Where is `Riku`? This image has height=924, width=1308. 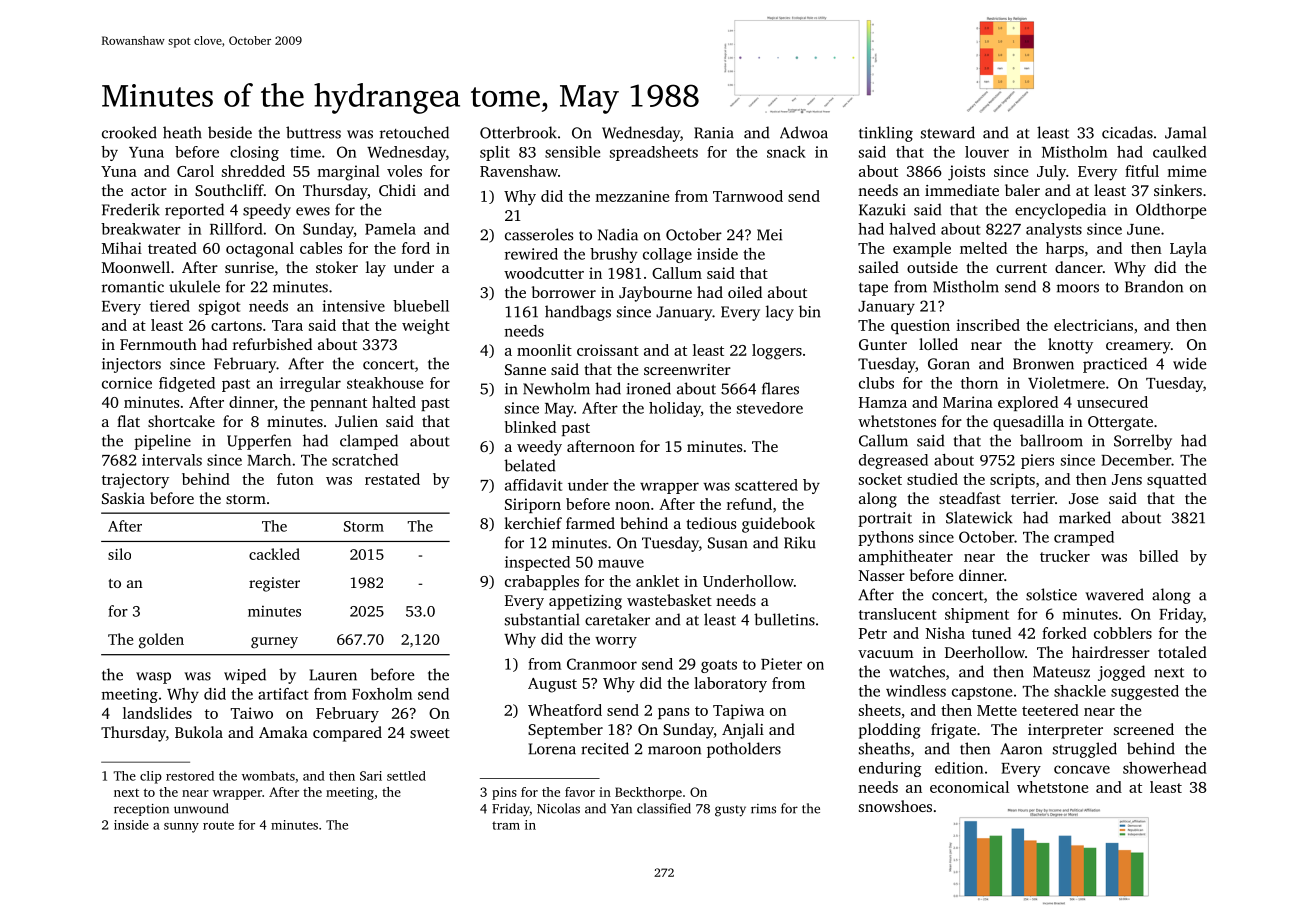 Riku is located at coordinates (800, 542).
